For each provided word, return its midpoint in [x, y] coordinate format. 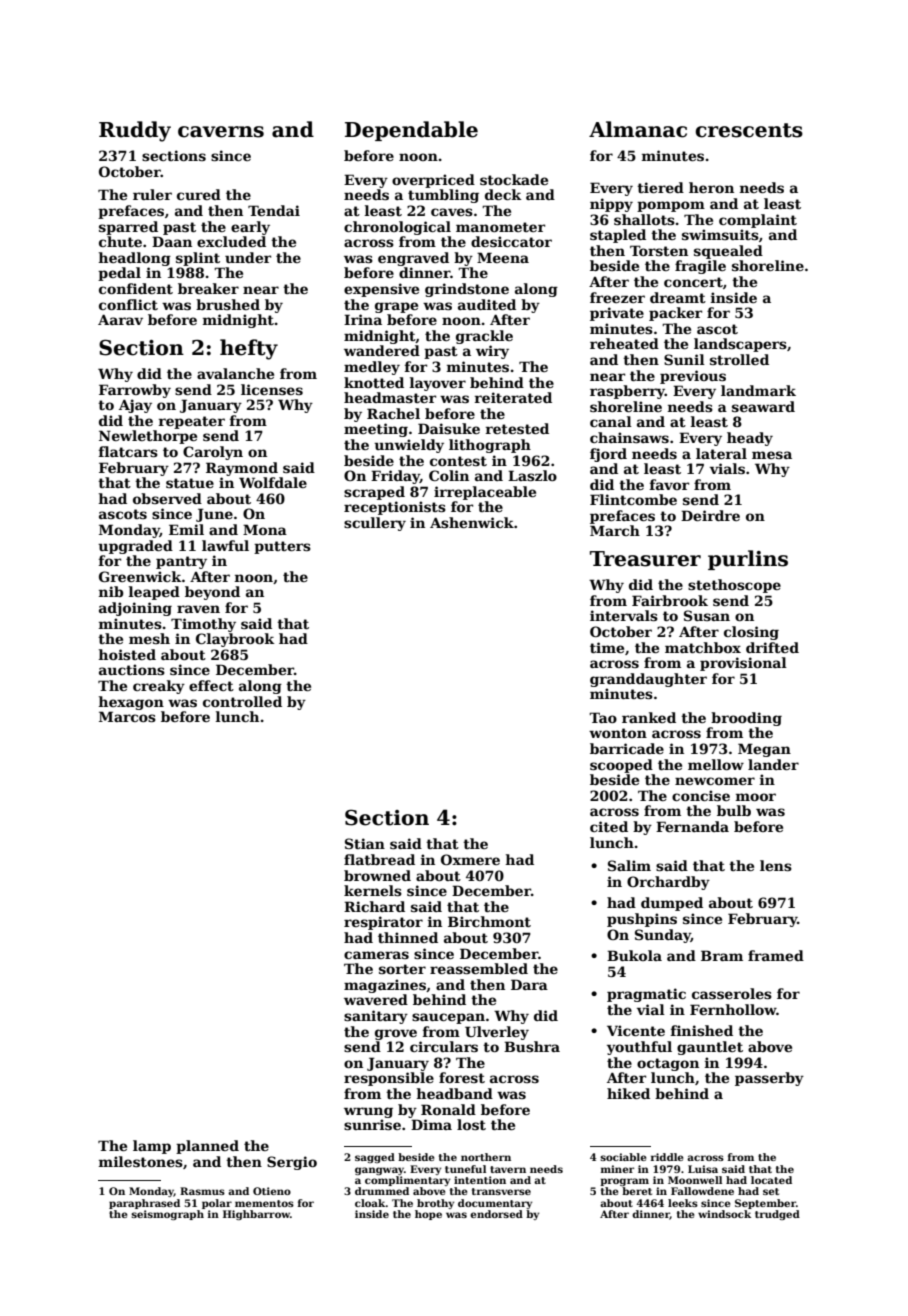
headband [454, 1093]
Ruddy [135, 131]
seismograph [167, 1215]
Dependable [411, 131]
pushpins [642, 920]
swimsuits [720, 234]
